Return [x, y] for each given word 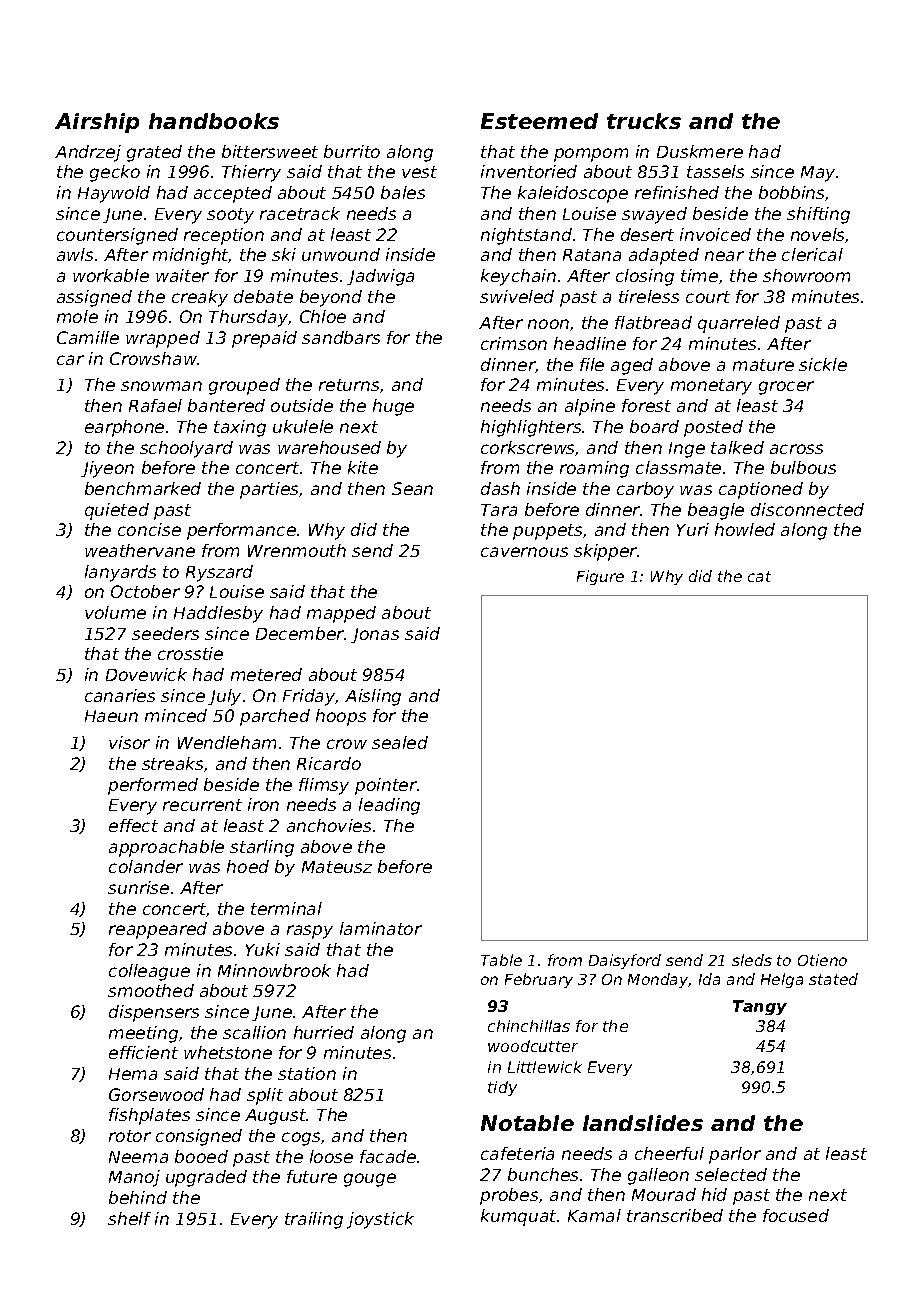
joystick [380, 1220]
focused [796, 1215]
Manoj [134, 1178]
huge [393, 407]
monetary [711, 387]
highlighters [531, 428]
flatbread [653, 322]
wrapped [163, 339]
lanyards [120, 573]
